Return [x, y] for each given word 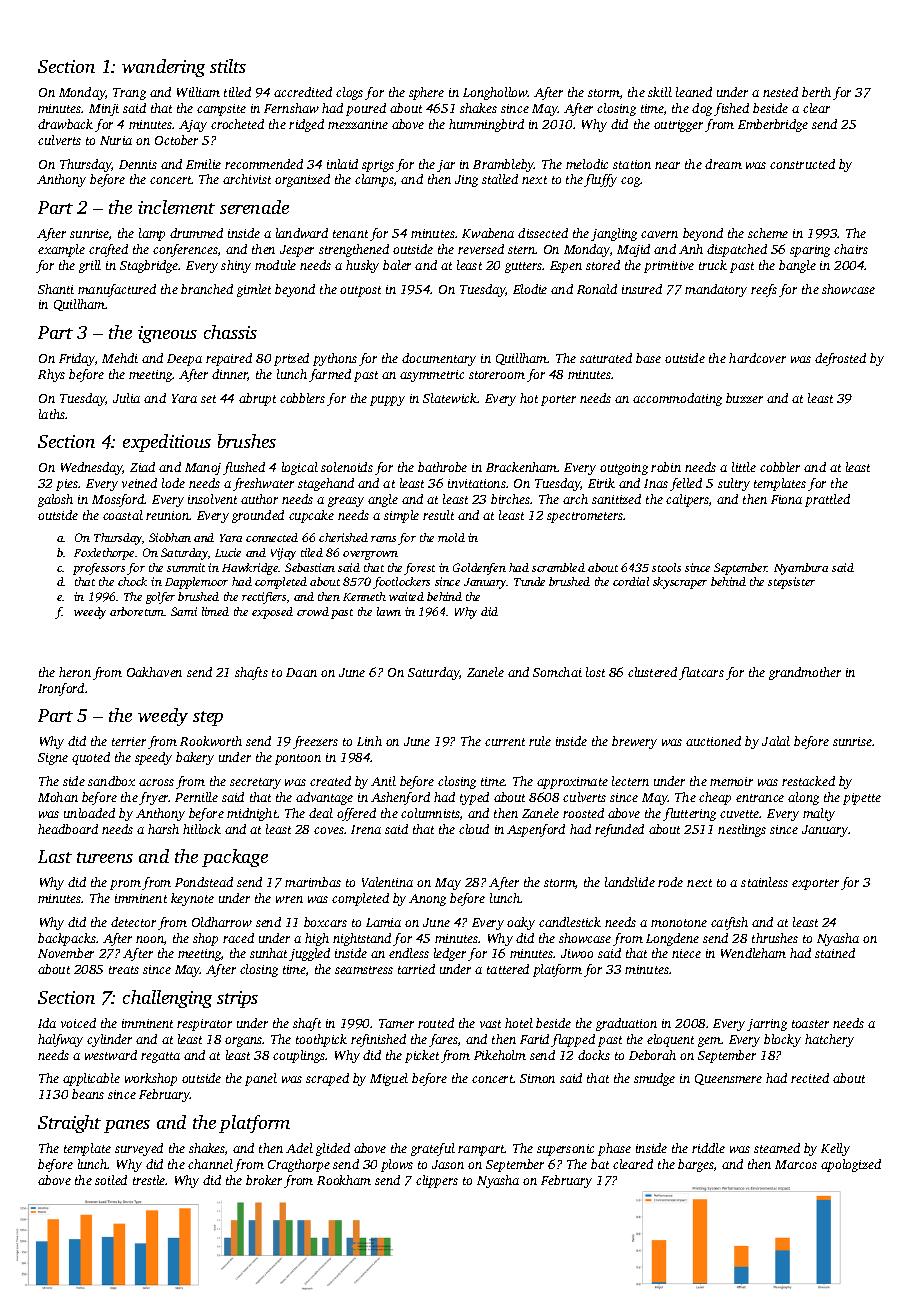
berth [816, 92]
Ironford [61, 689]
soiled [111, 1180]
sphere [426, 93]
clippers [437, 1181]
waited [406, 596]
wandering [163, 68]
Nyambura [801, 569]
